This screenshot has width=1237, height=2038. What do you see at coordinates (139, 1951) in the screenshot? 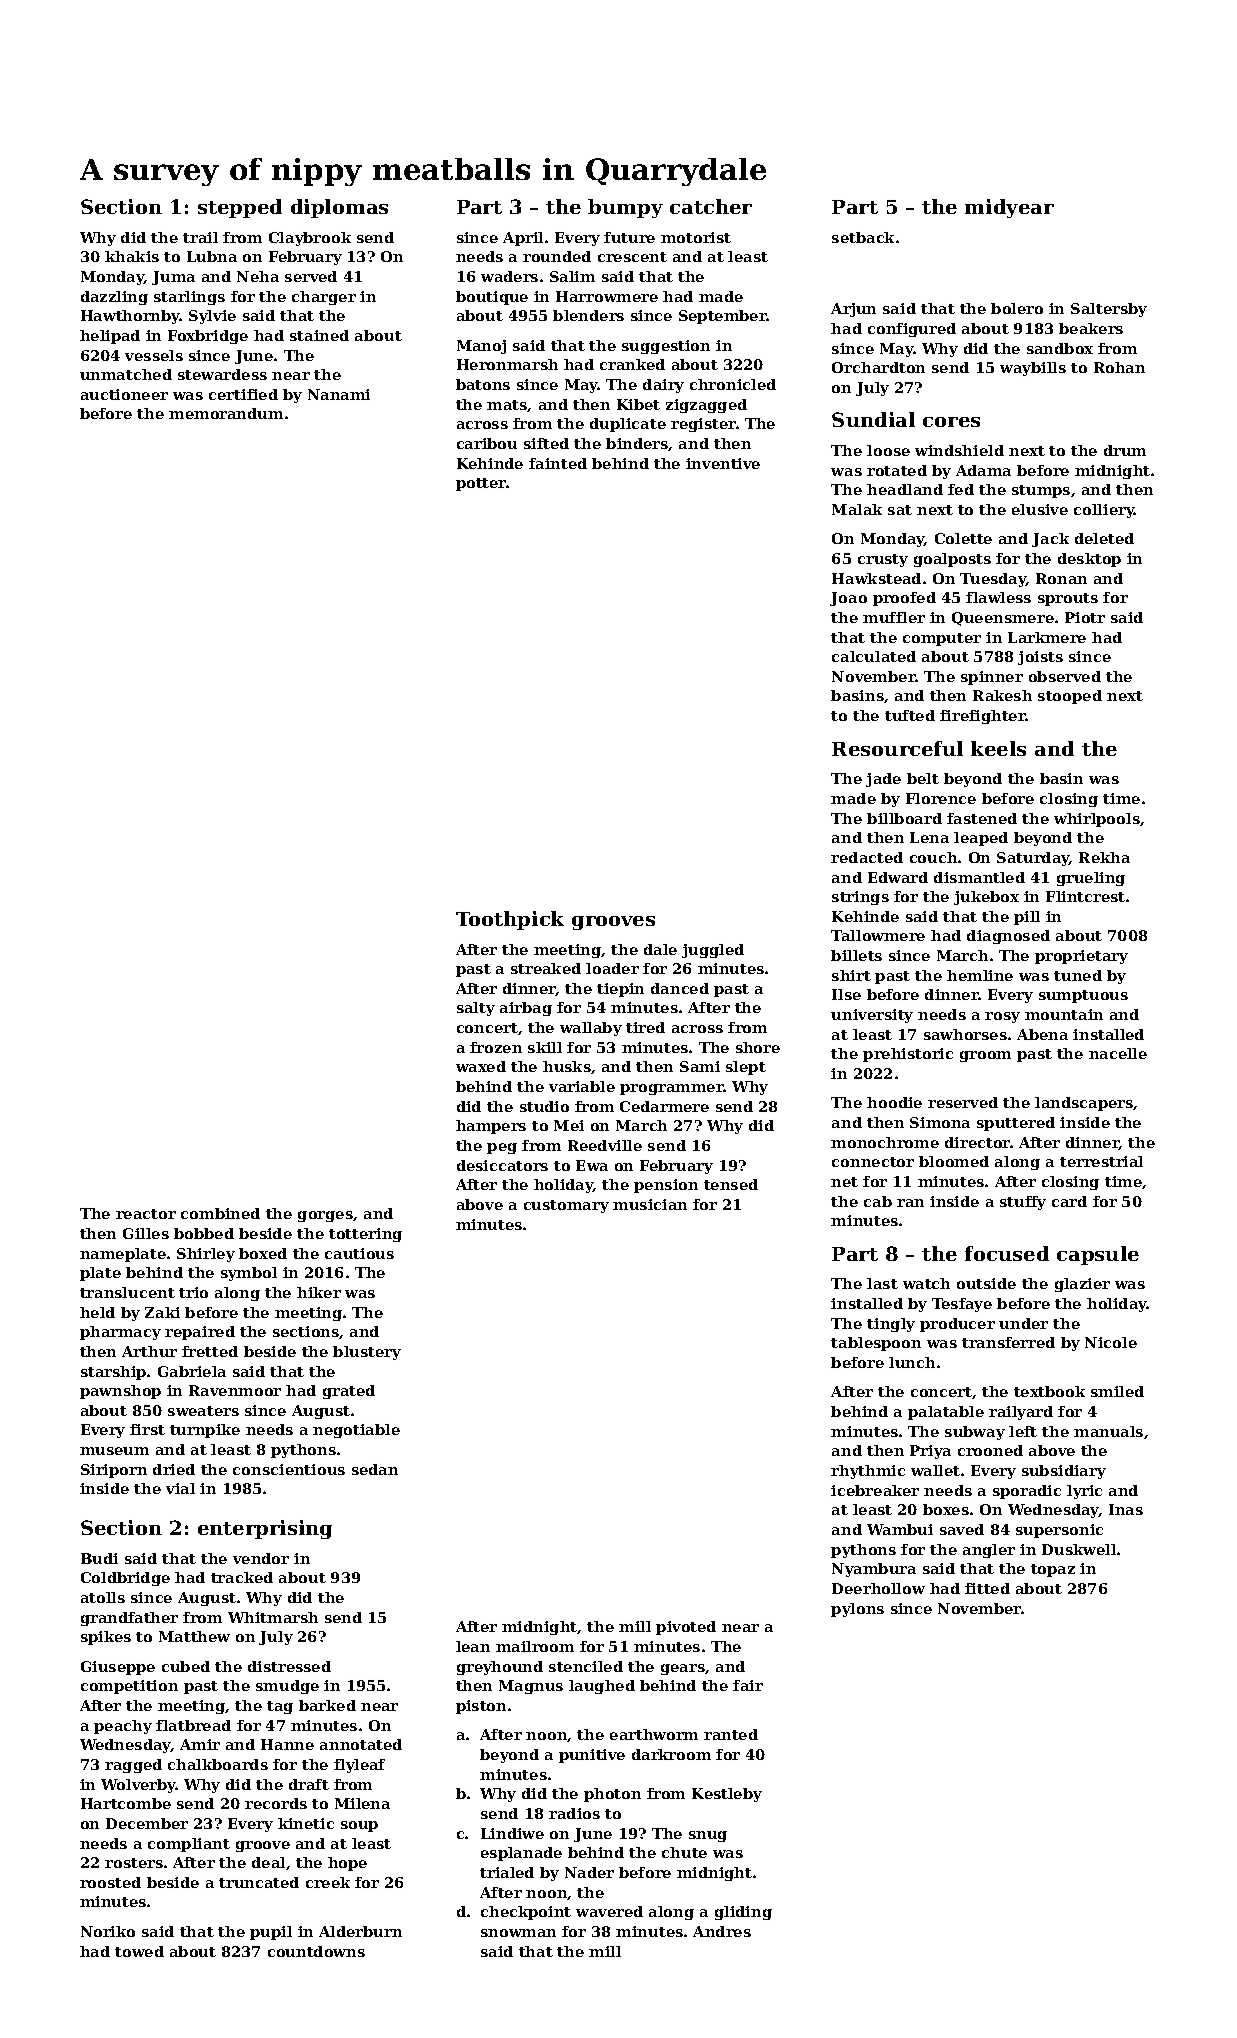
I see `towed` at bounding box center [139, 1951].
